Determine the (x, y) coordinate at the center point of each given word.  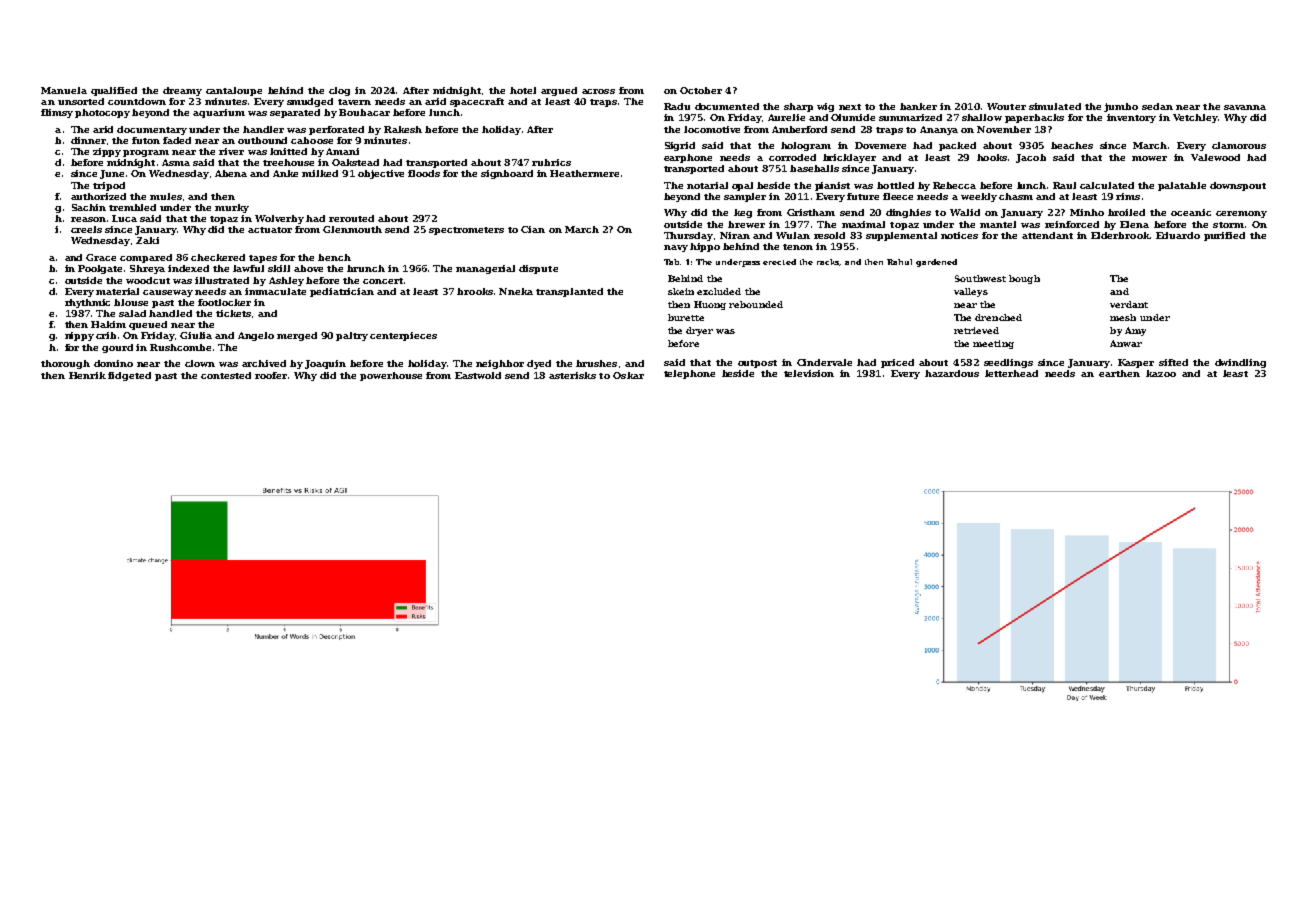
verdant (1129, 304)
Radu (677, 106)
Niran (735, 235)
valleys (971, 292)
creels (86, 229)
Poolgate (100, 269)
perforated (336, 130)
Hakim (108, 324)
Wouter (1006, 106)
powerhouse (391, 376)
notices (959, 235)
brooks (475, 291)
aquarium (219, 113)
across (598, 91)
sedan (1157, 106)
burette (686, 317)
